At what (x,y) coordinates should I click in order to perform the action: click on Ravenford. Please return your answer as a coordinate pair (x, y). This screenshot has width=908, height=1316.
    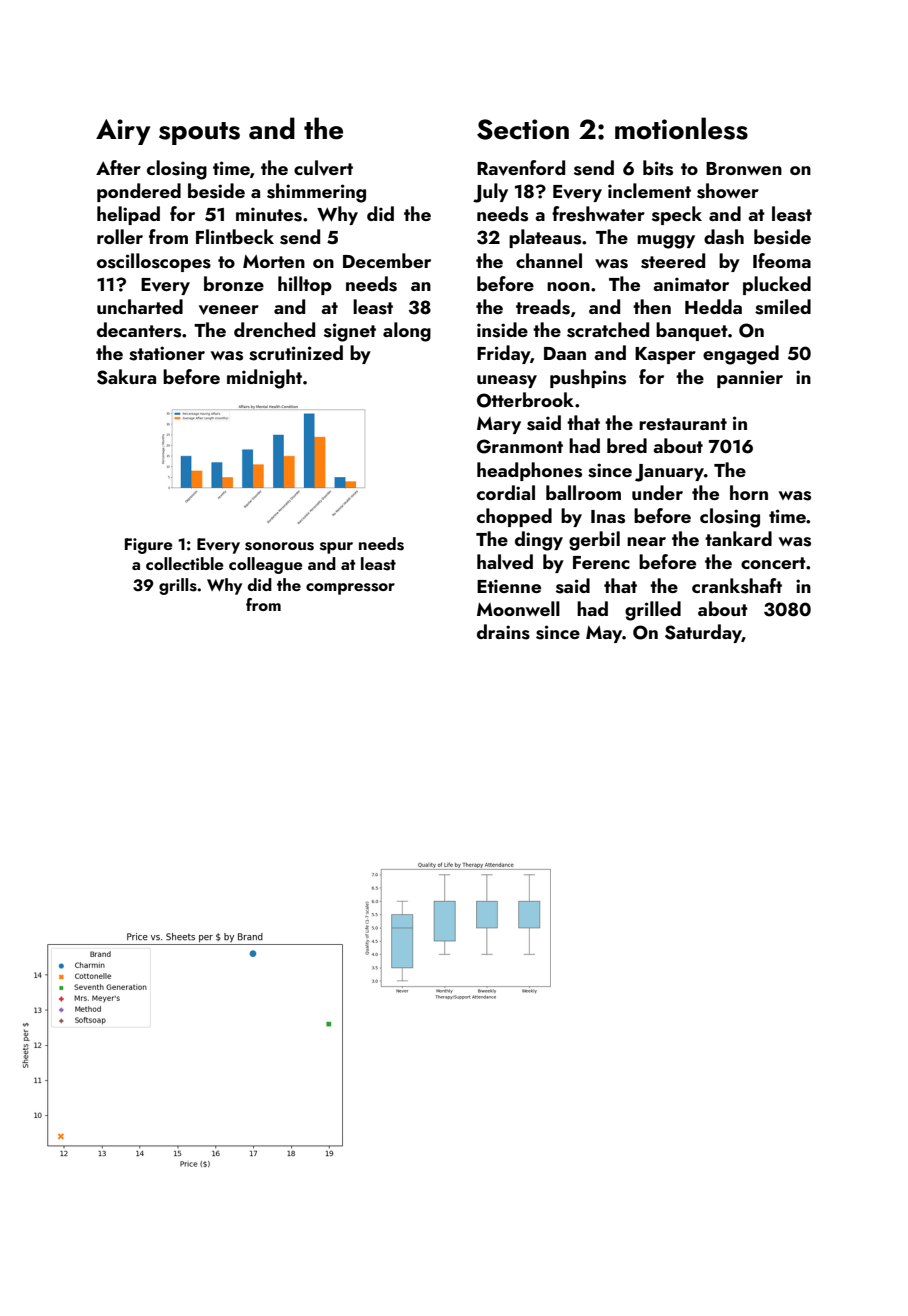
    Looking at the image, I should click on (521, 168).
